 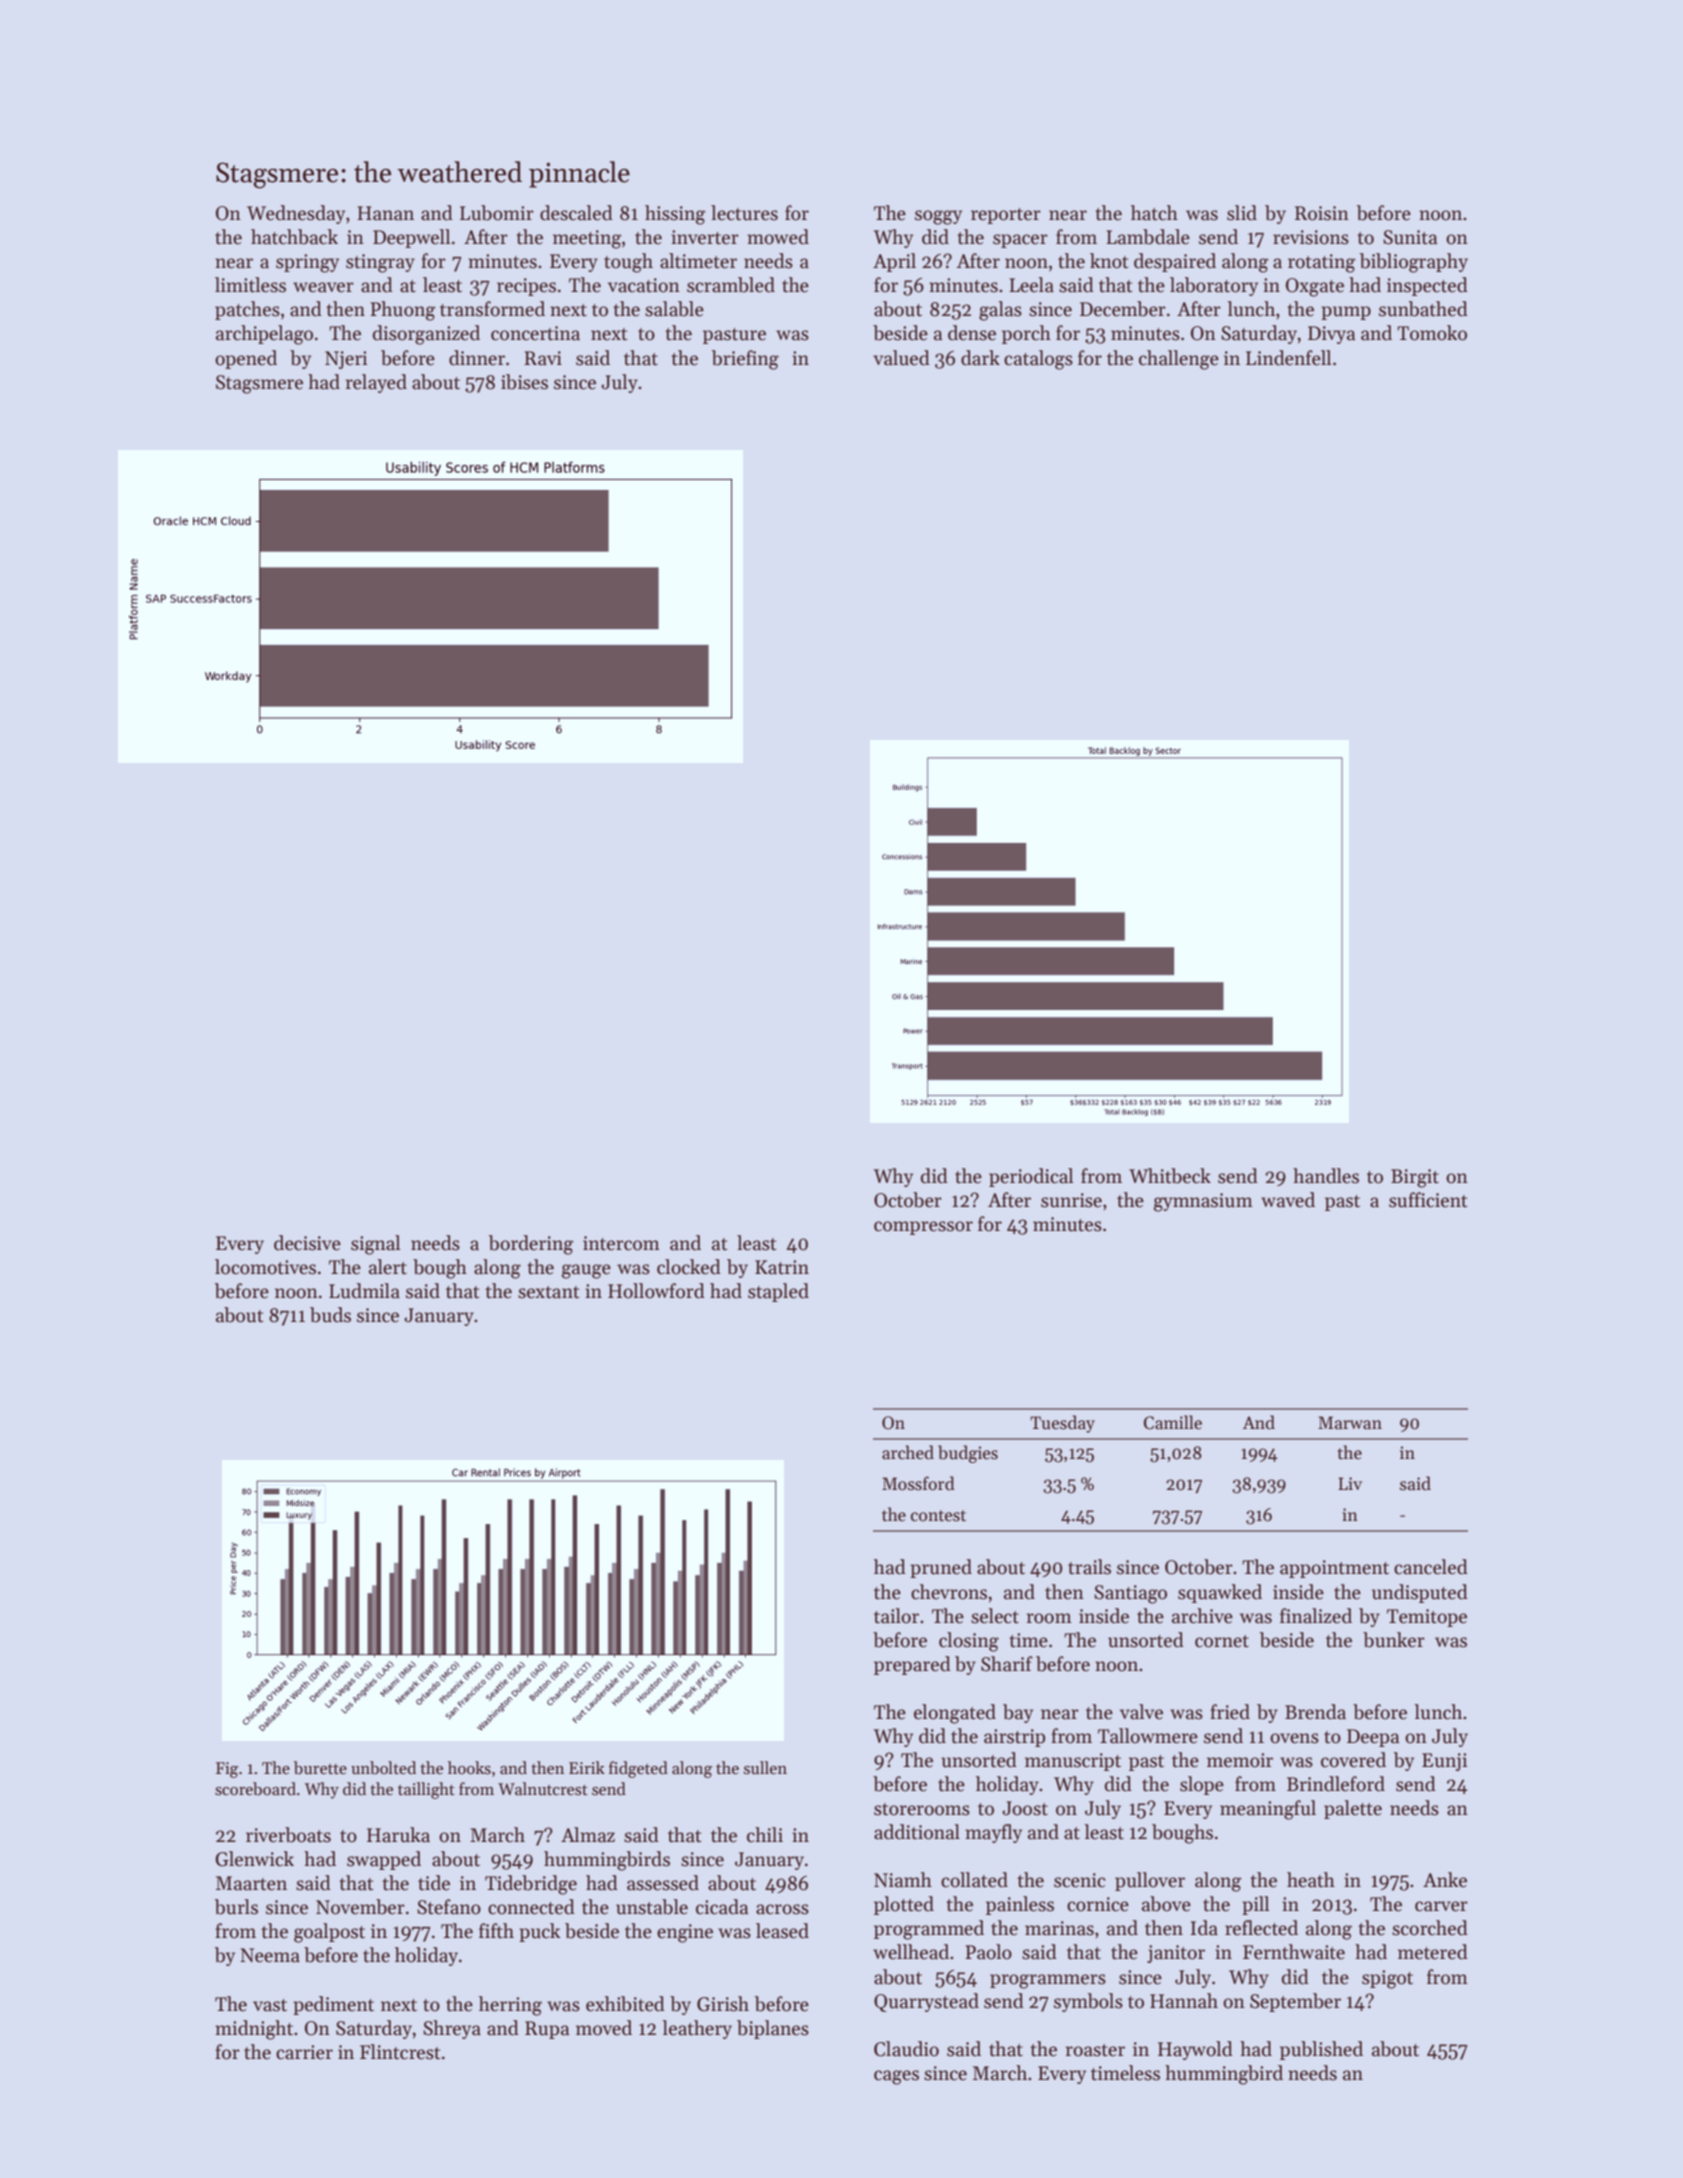 I want to click on burette, so click(x=320, y=1768).
